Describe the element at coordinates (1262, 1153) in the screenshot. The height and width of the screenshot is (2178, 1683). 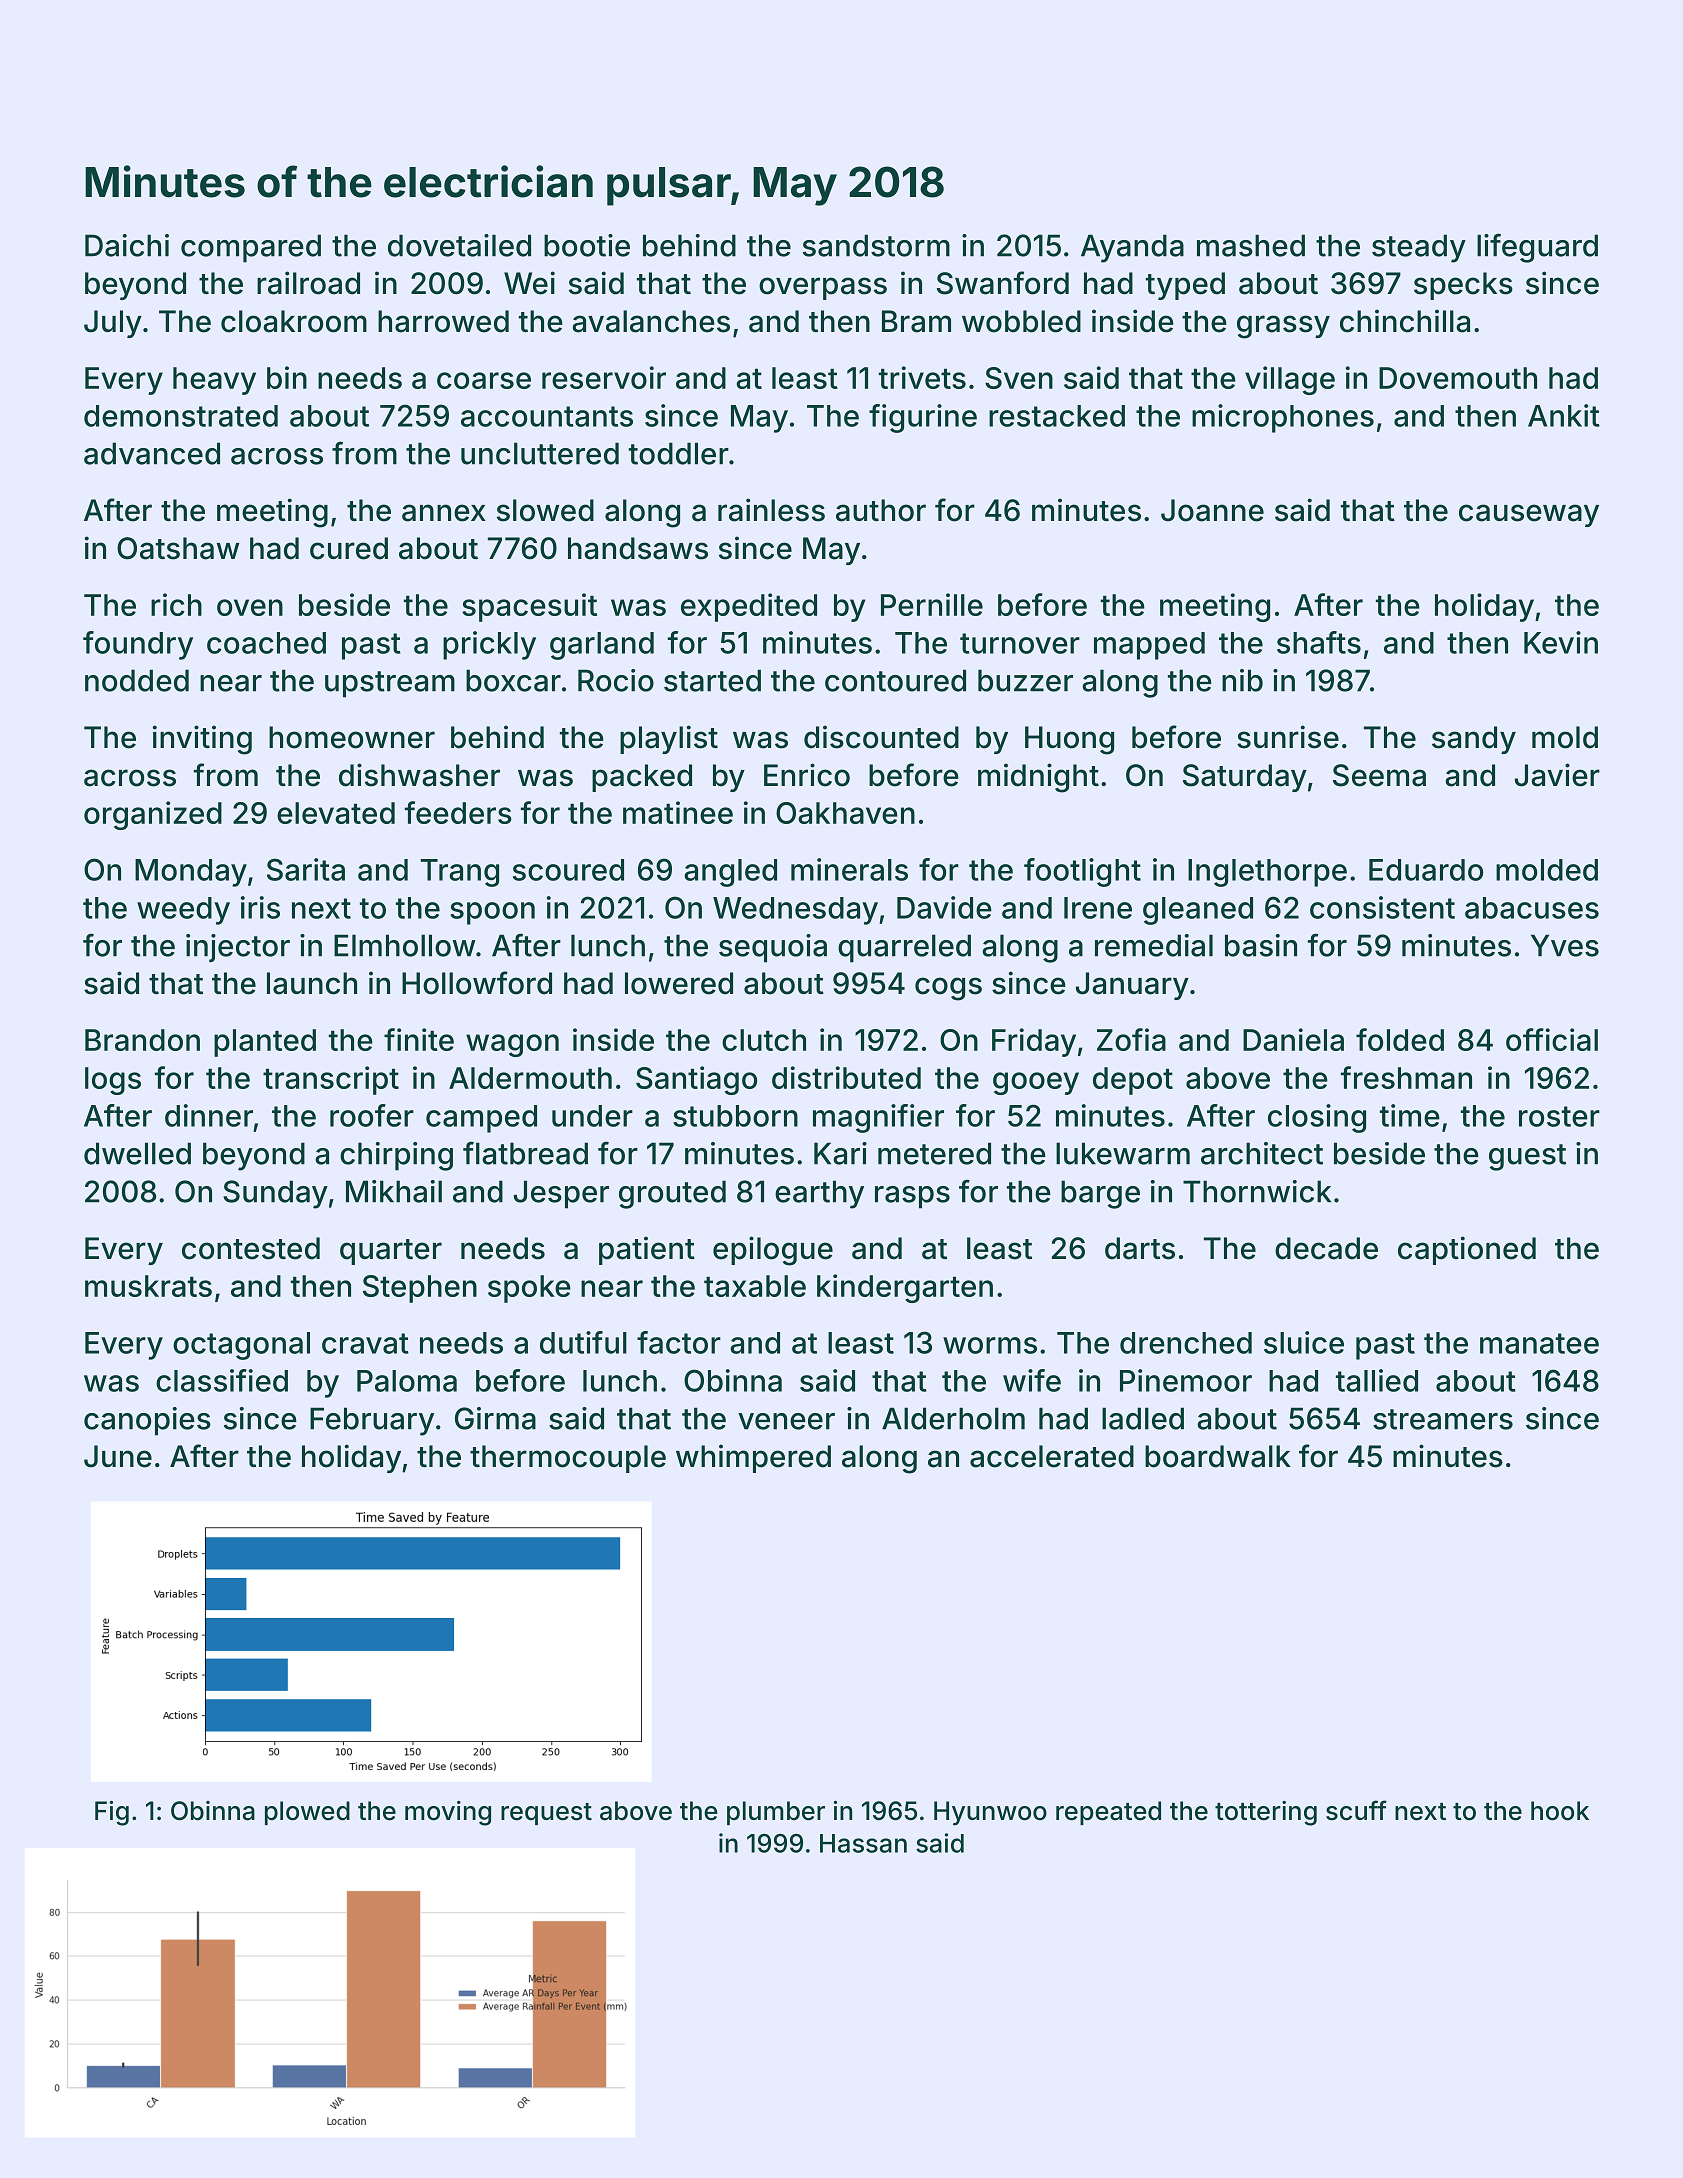
I see `architect` at that location.
